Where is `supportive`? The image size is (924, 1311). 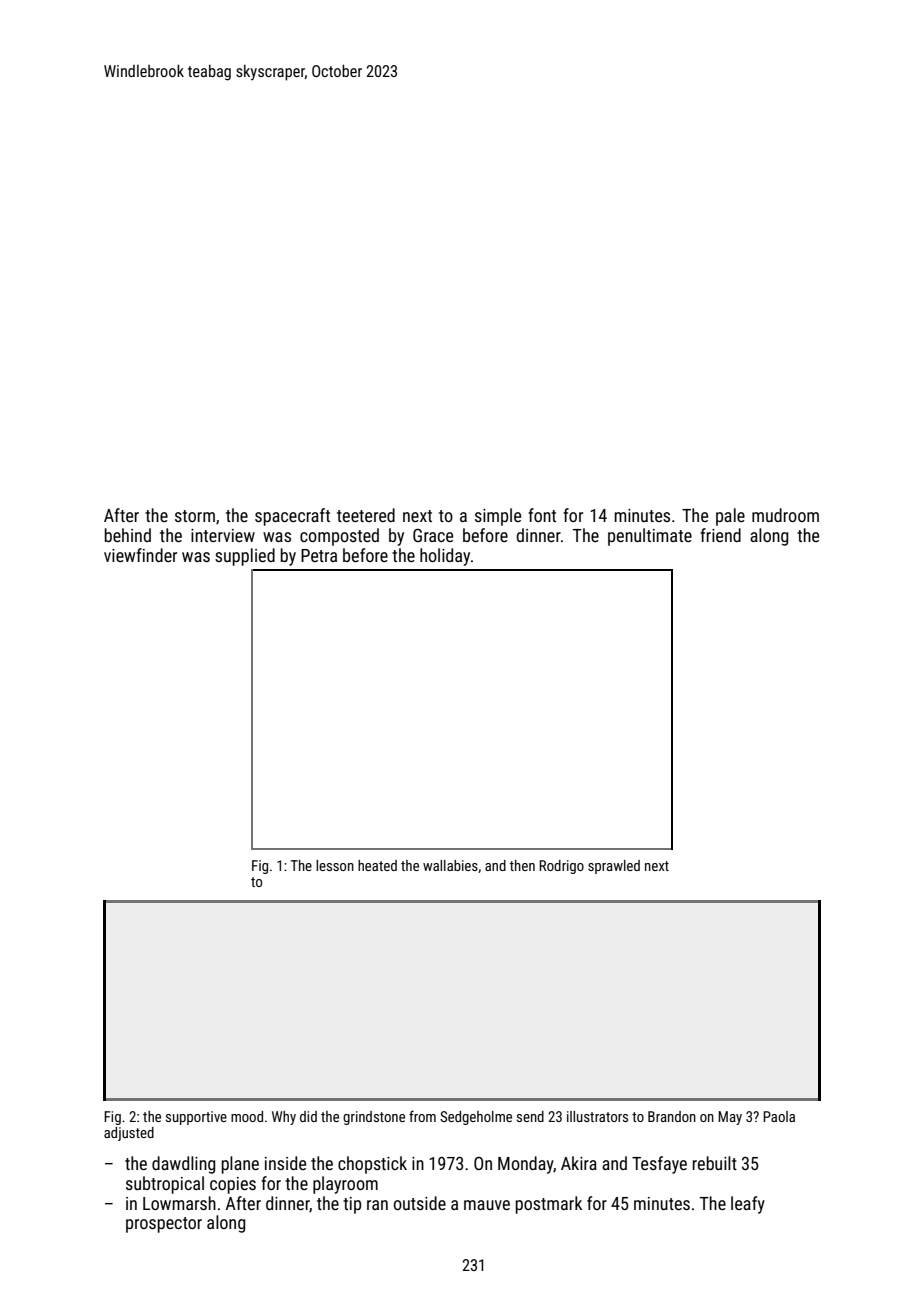
supportive is located at coordinates (196, 1118).
